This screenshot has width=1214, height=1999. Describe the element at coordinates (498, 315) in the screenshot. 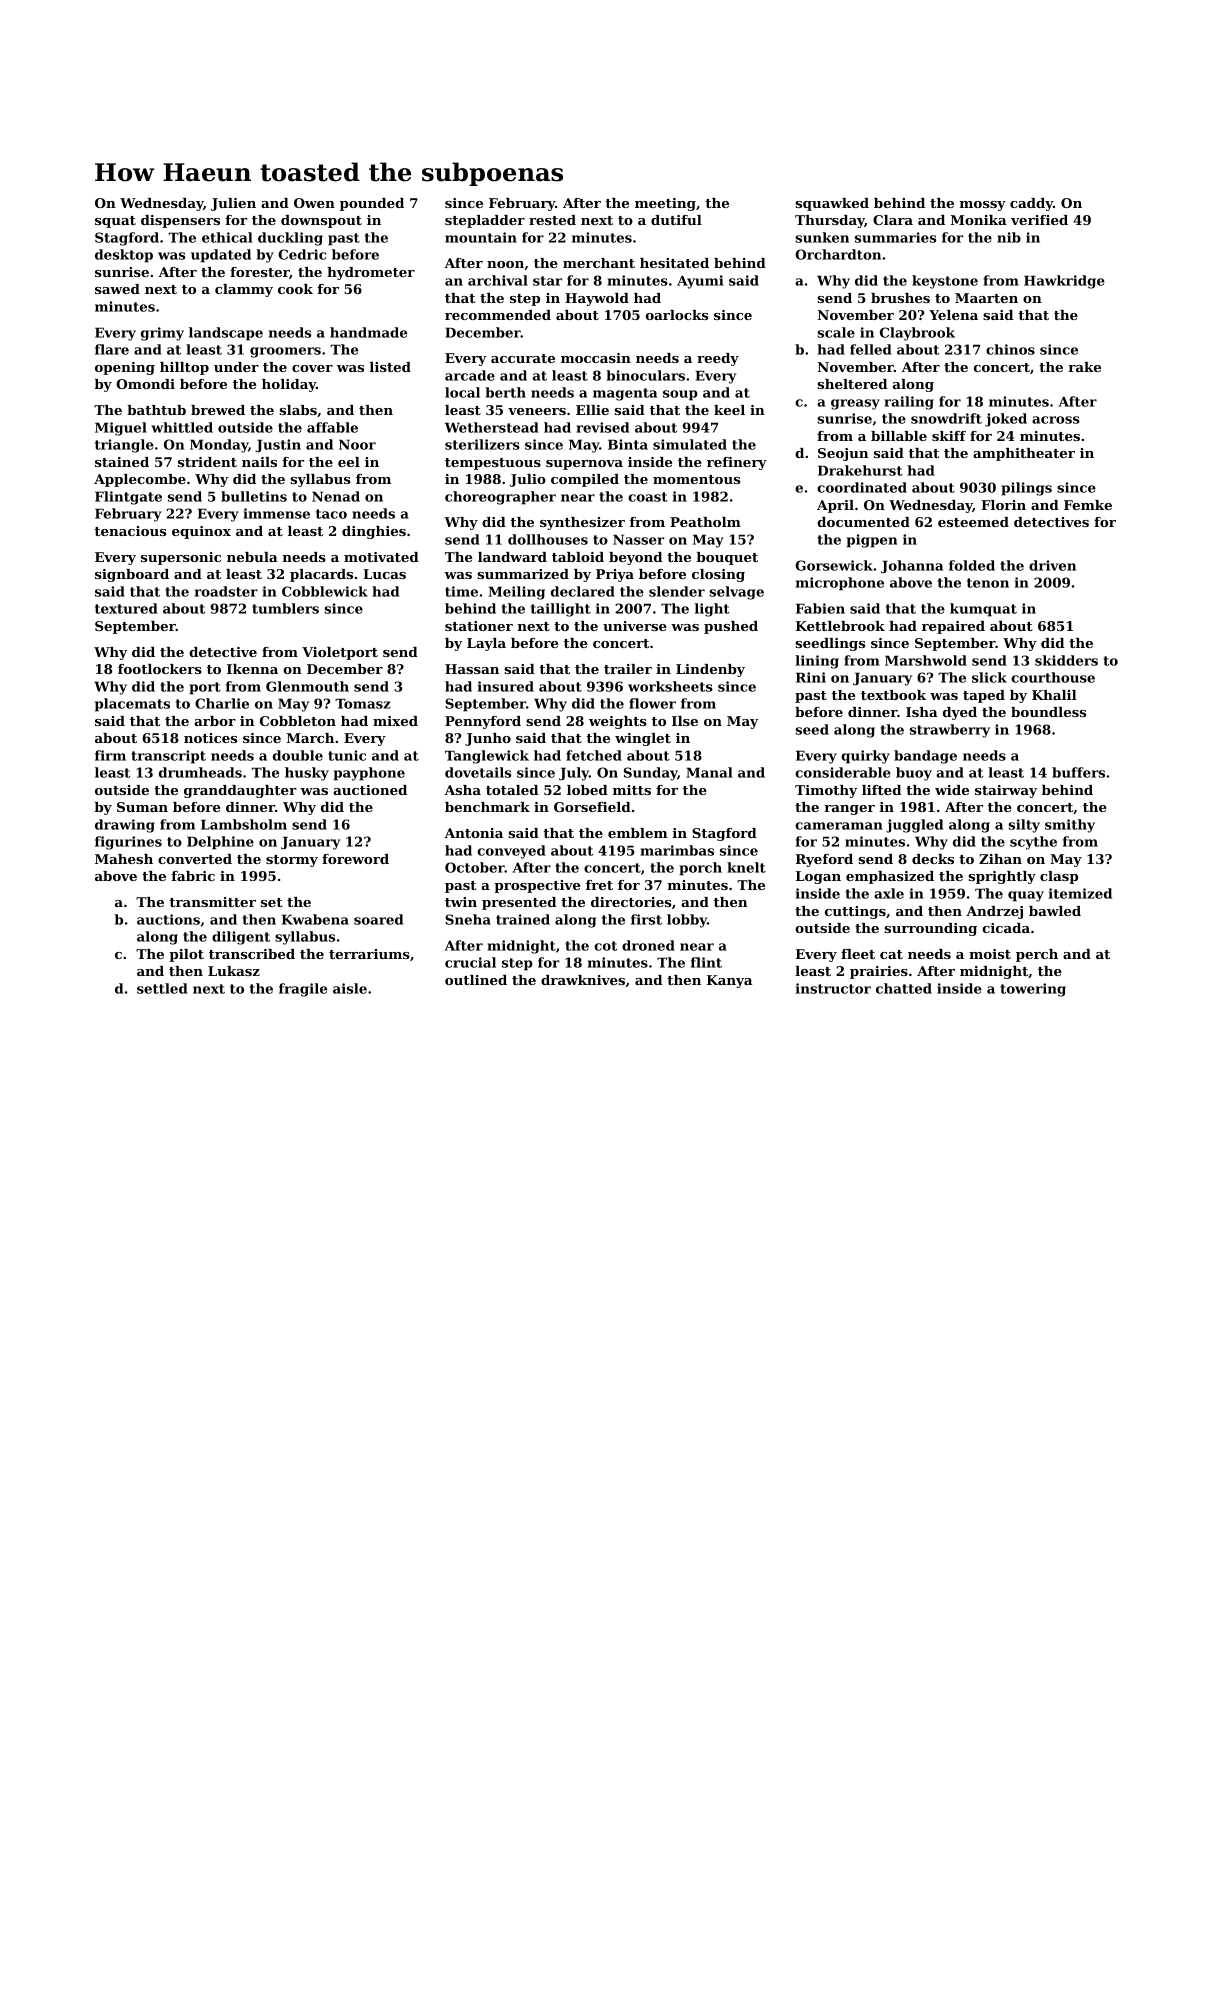

I see `recommended` at that location.
